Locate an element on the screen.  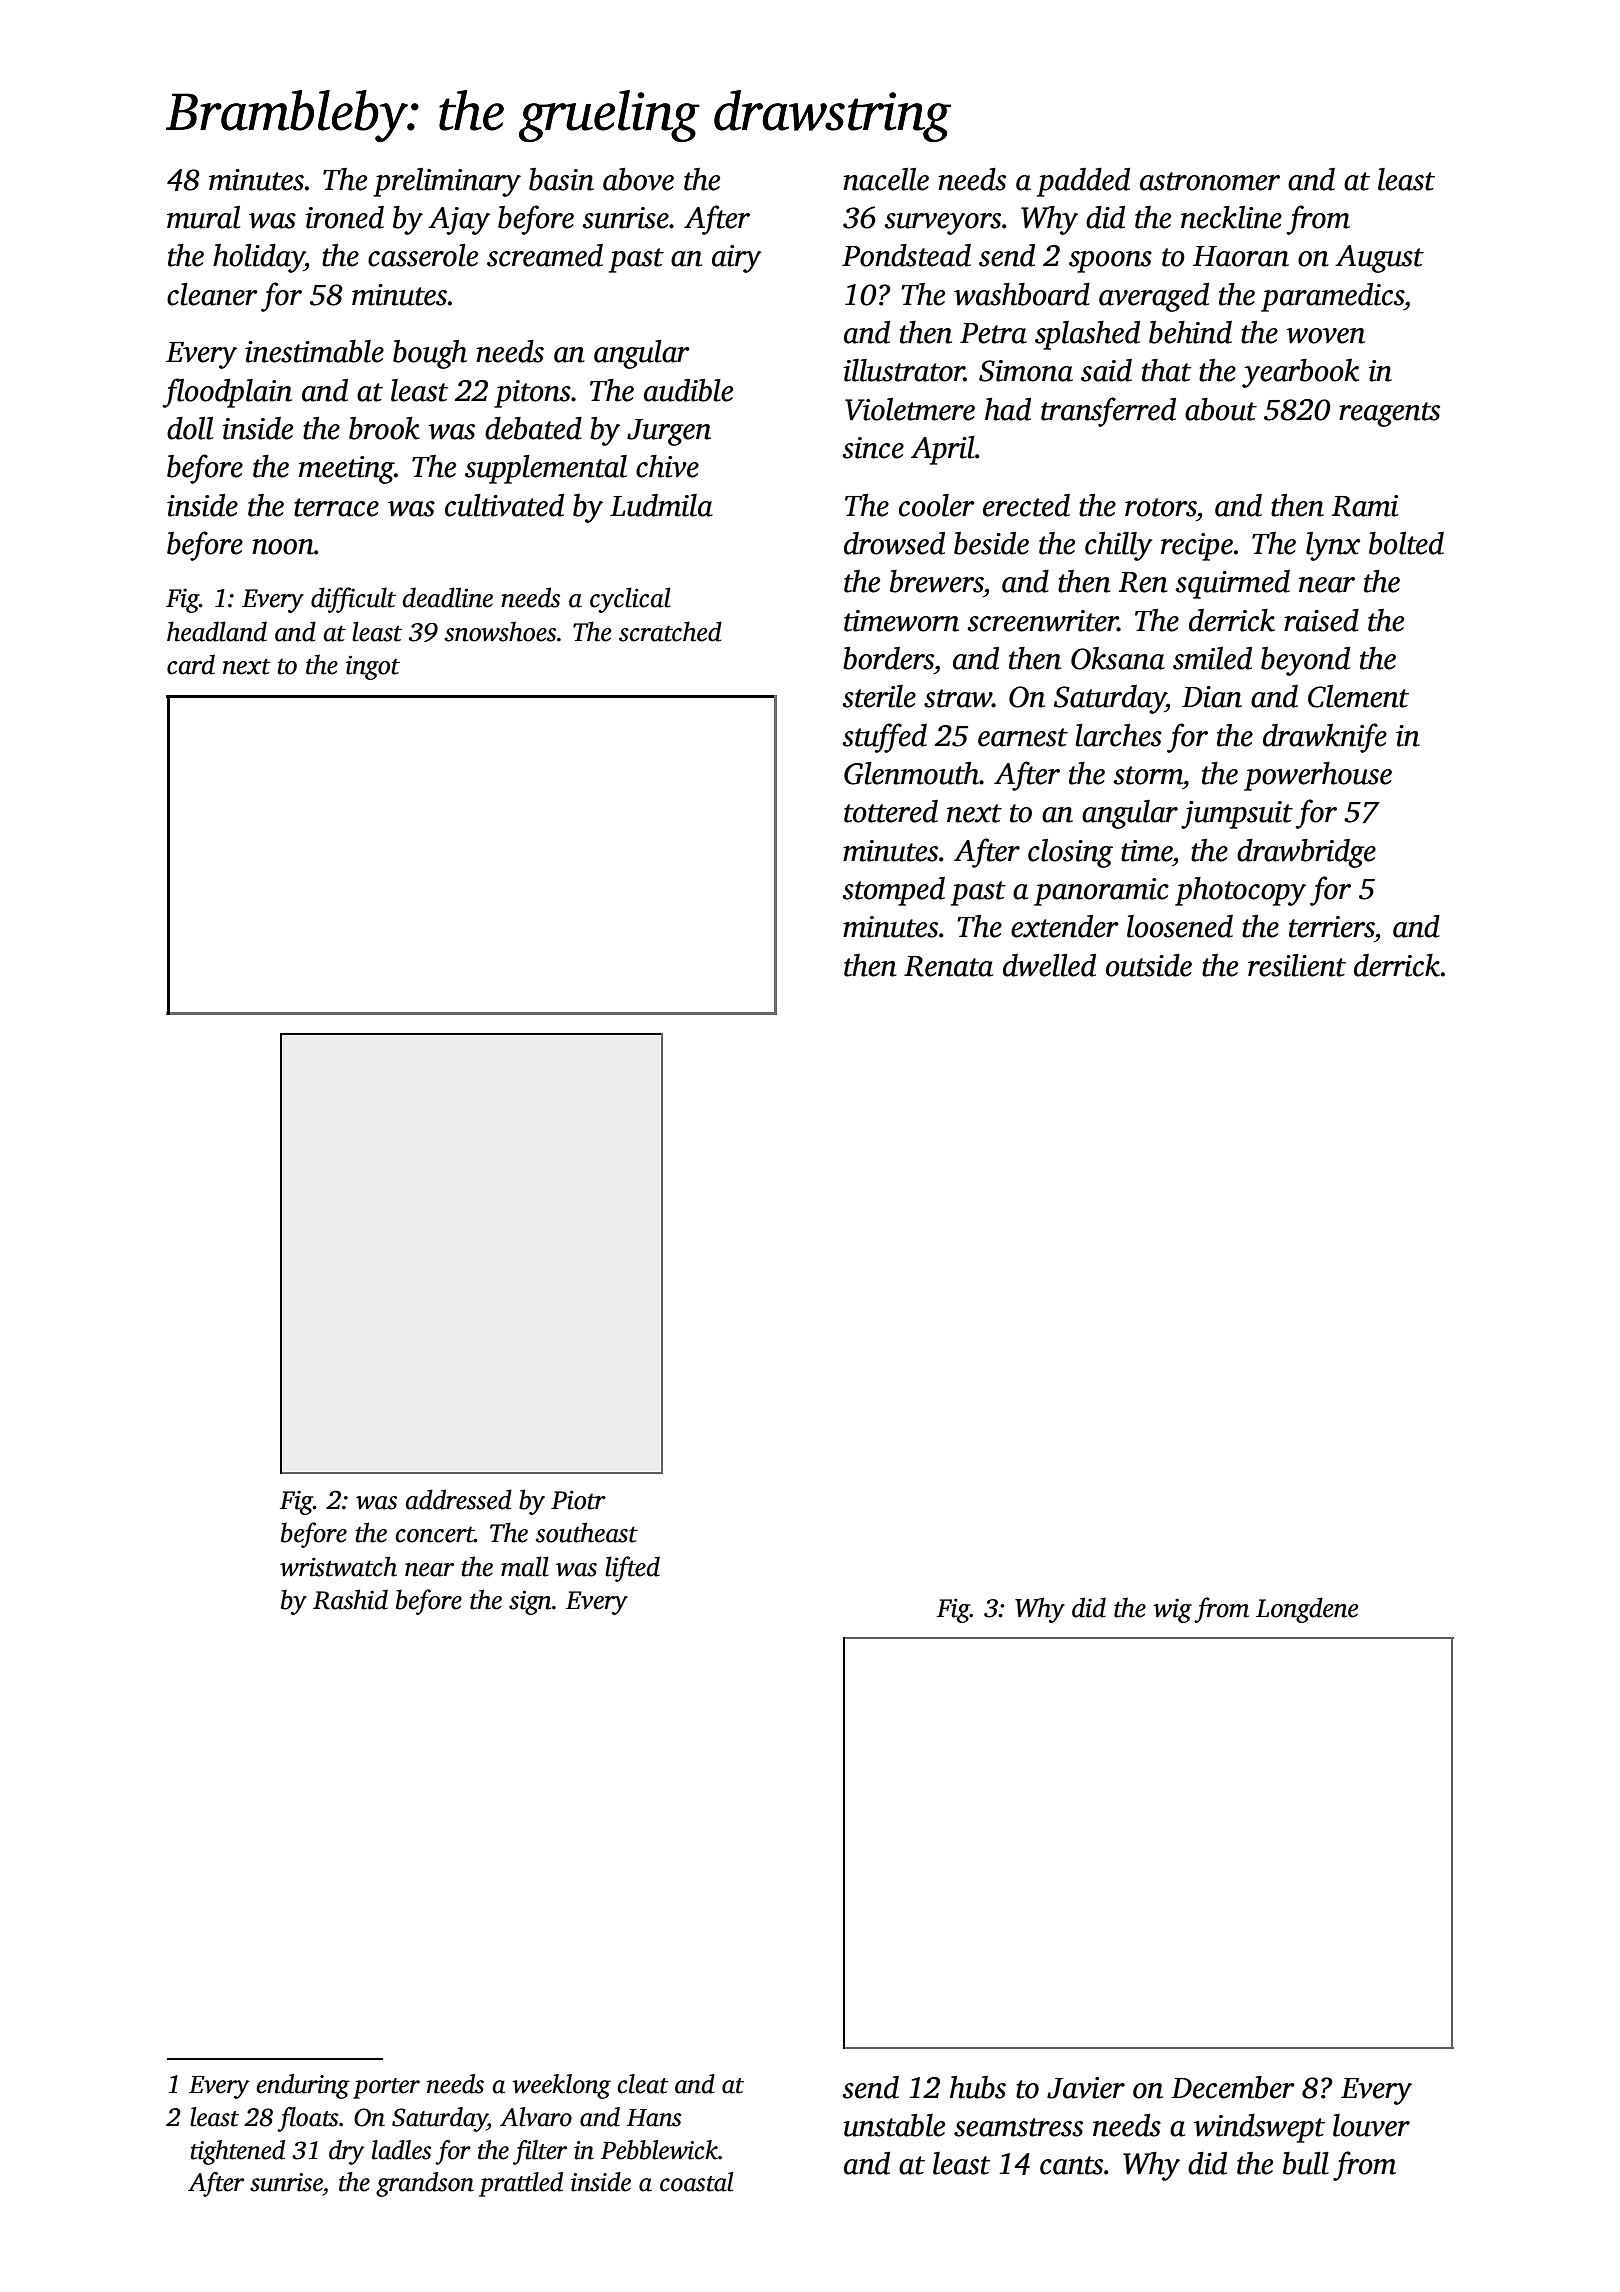
stomped is located at coordinates (893, 891).
